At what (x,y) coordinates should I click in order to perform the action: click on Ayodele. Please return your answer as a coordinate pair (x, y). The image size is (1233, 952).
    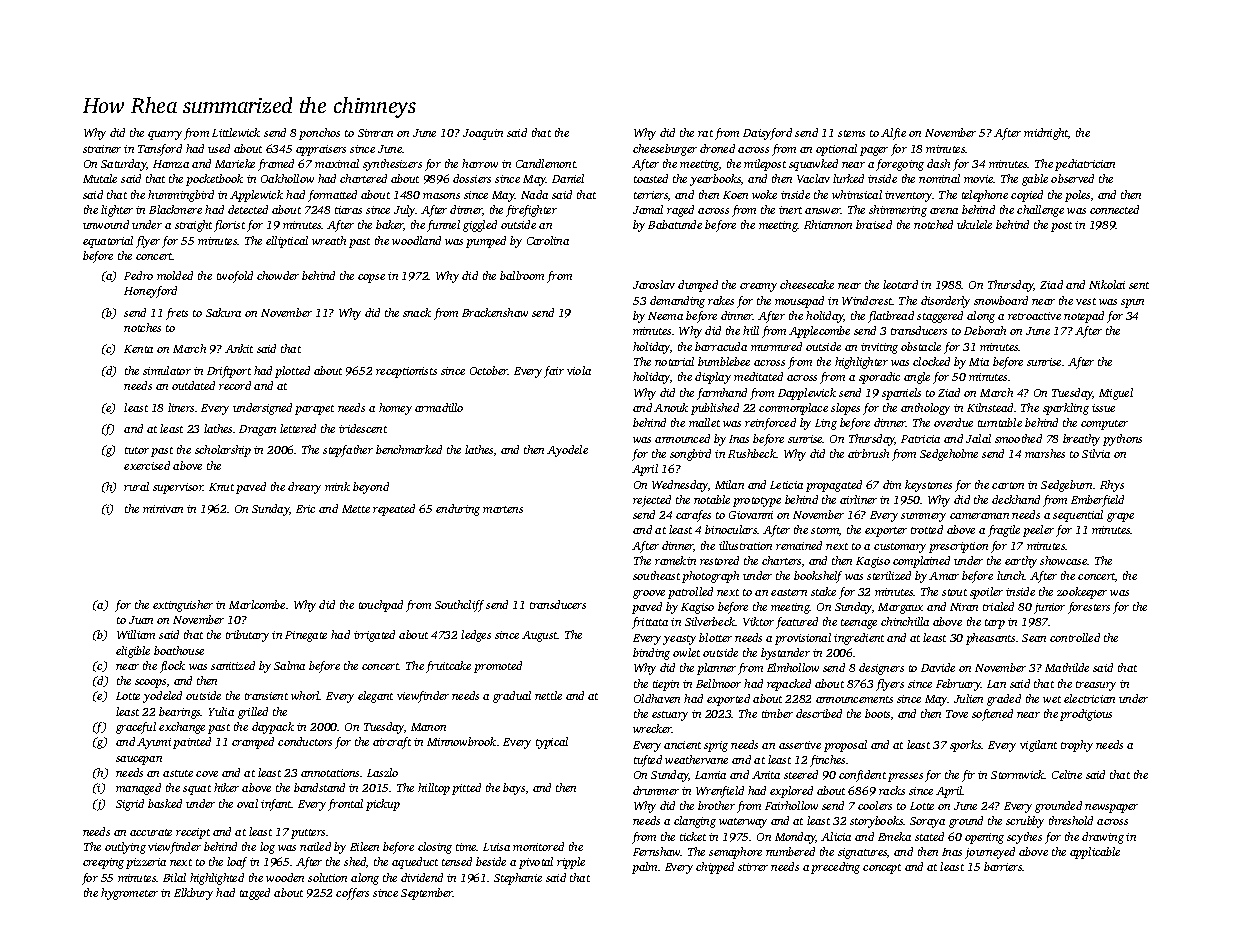
    Looking at the image, I should click on (567, 451).
